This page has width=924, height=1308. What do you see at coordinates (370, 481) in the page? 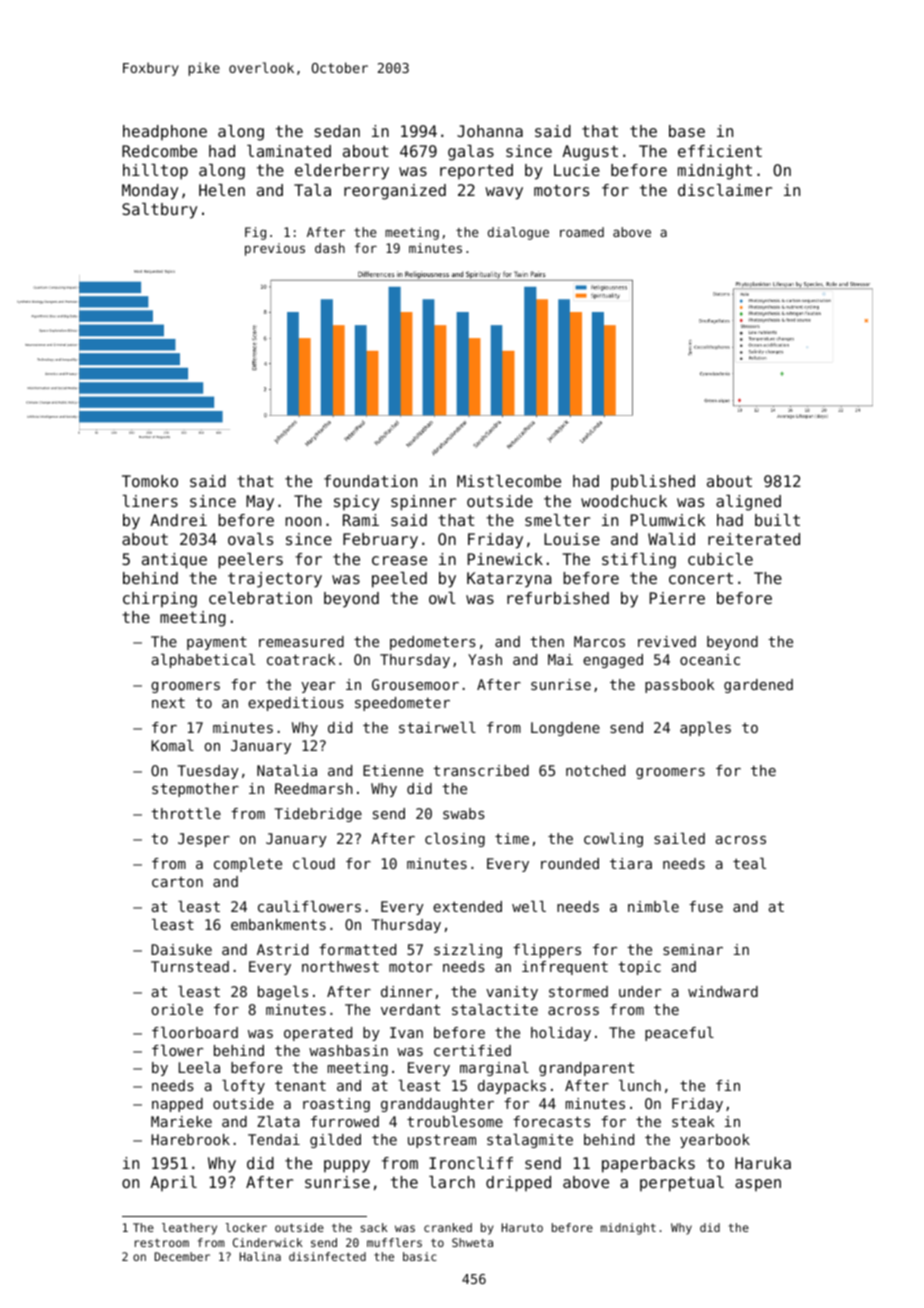
I see `foundation` at bounding box center [370, 481].
